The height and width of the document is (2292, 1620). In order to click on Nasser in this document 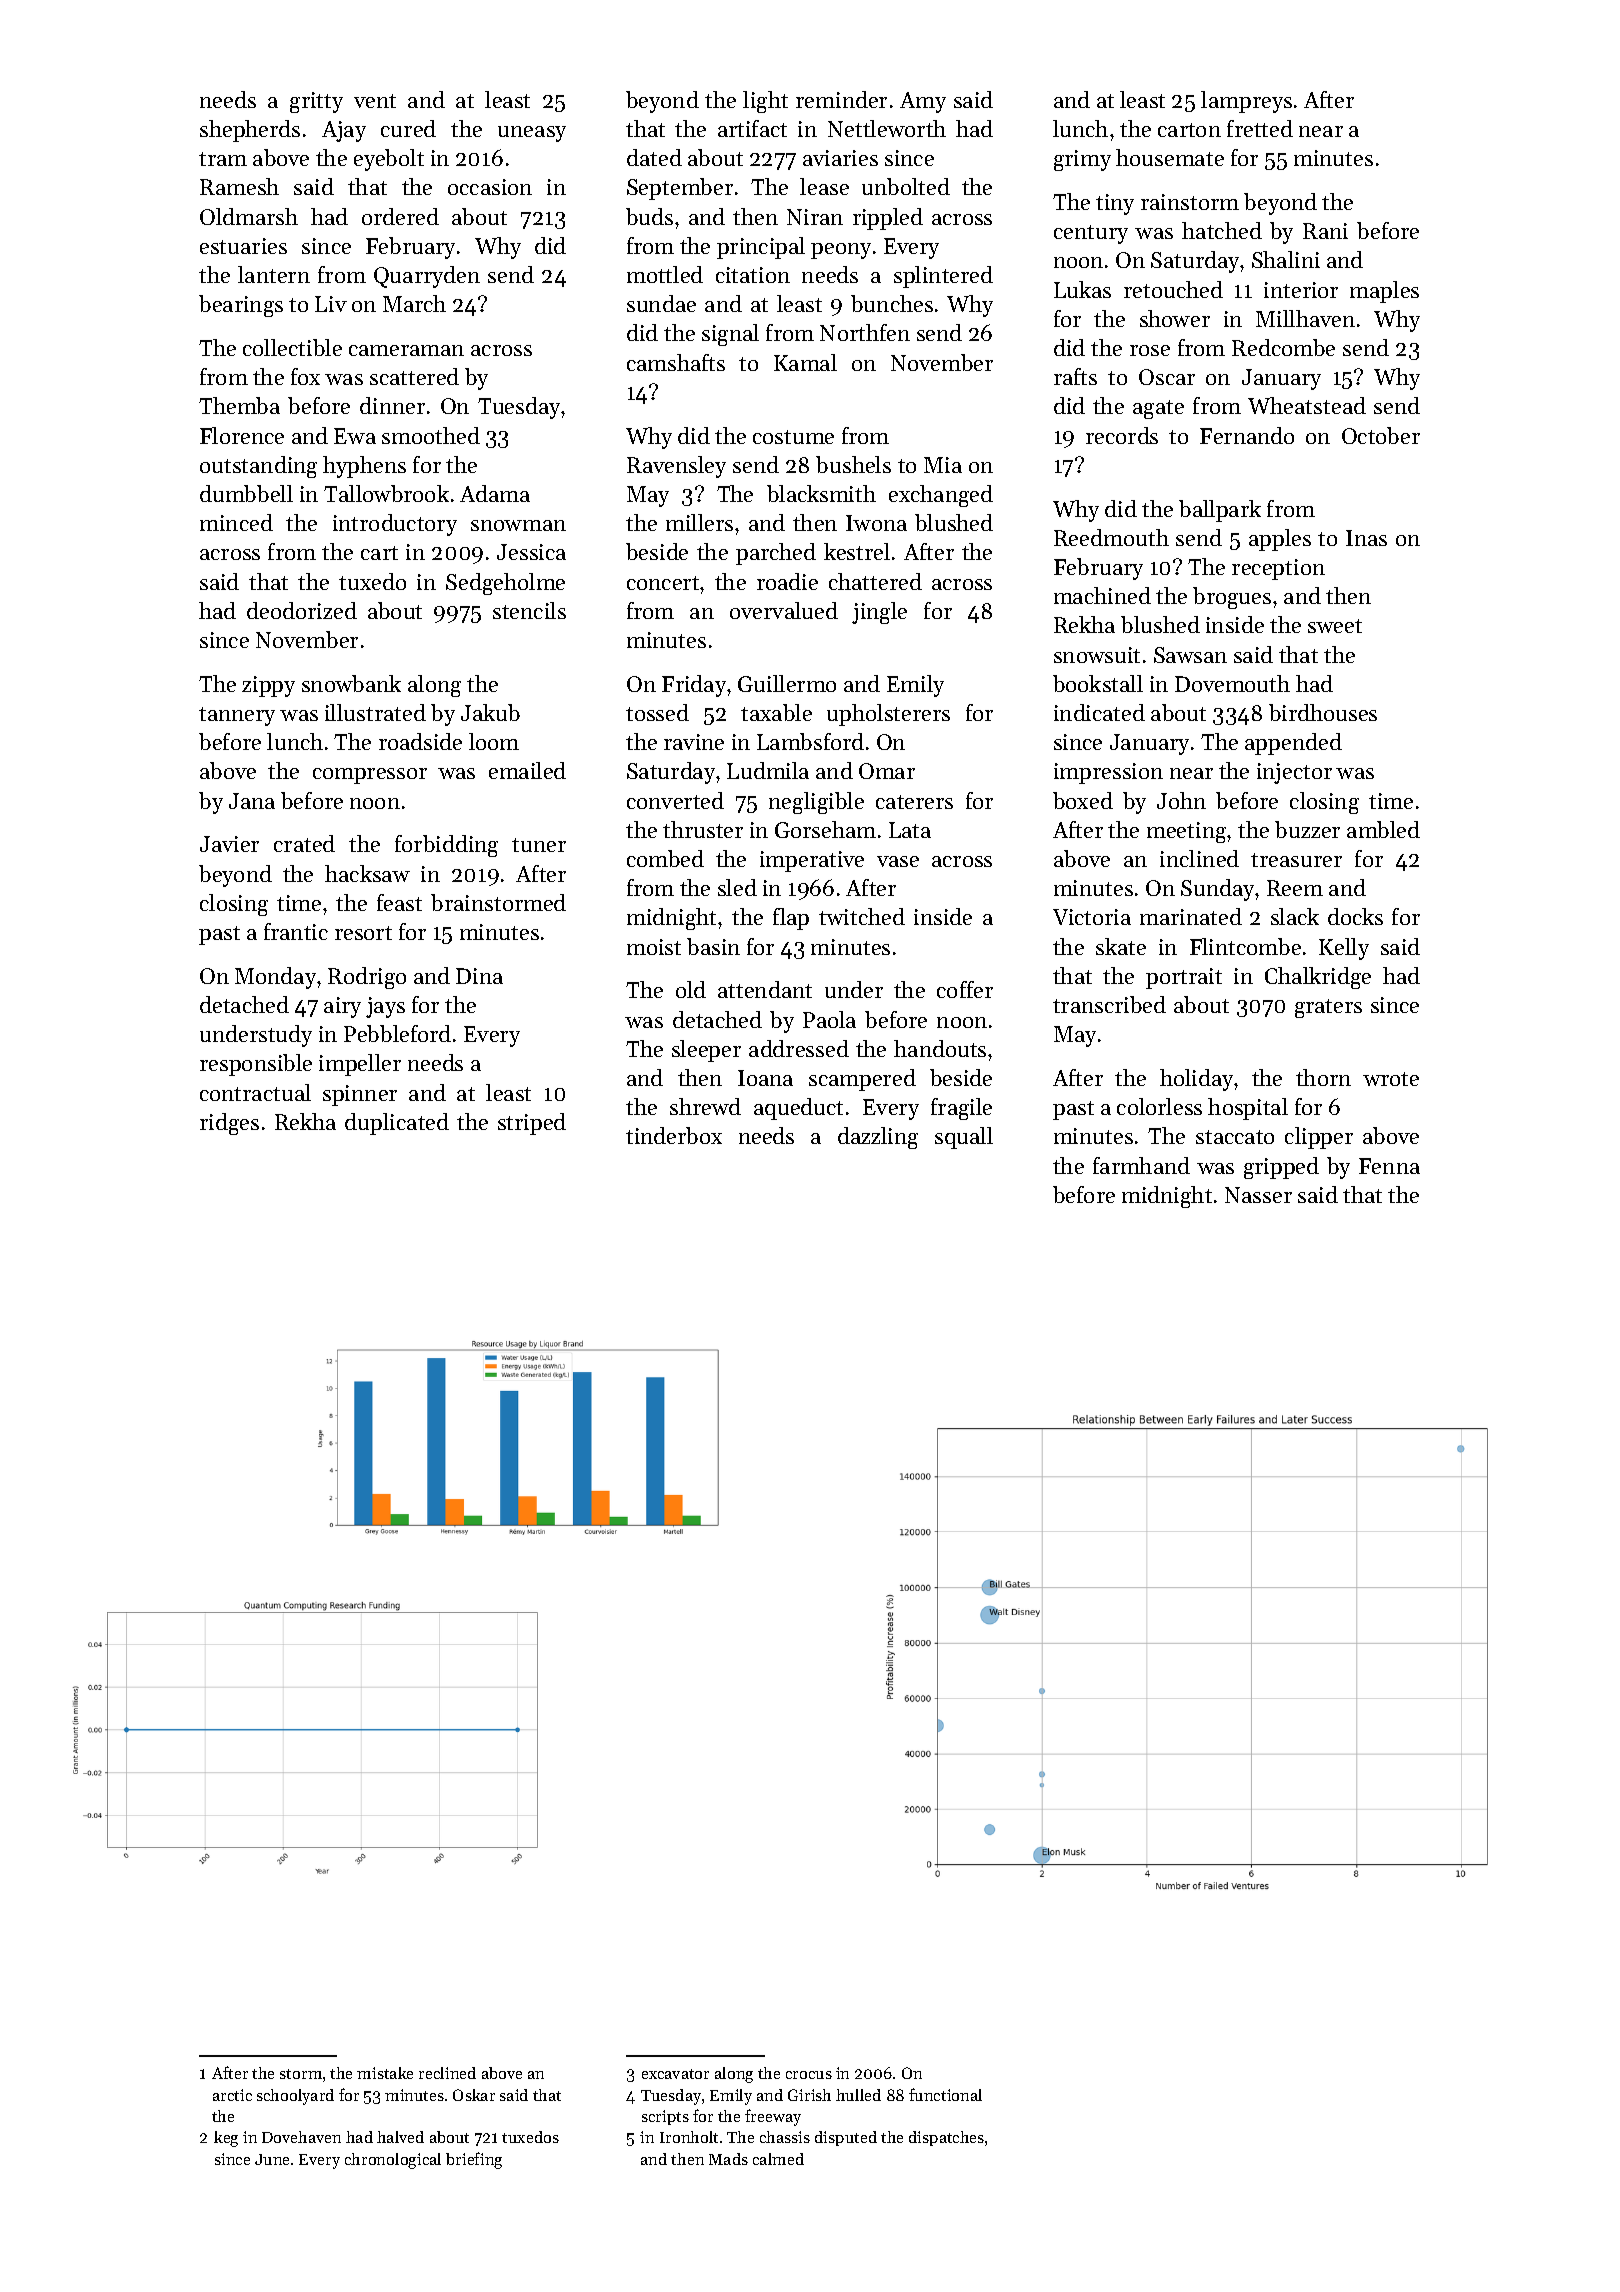, I will do `click(1258, 1195)`.
